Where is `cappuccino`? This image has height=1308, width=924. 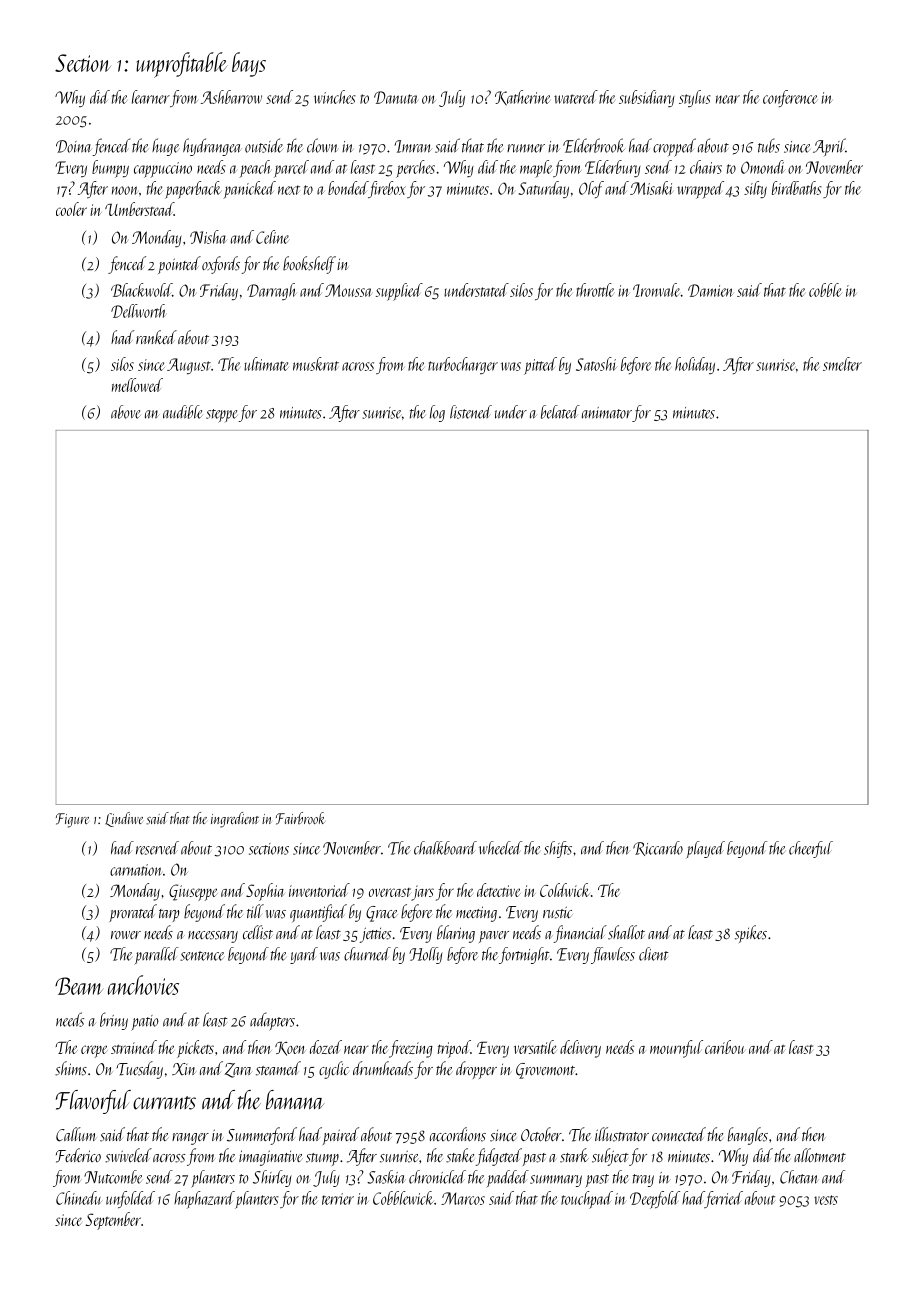 cappuccino is located at coordinates (163, 170).
